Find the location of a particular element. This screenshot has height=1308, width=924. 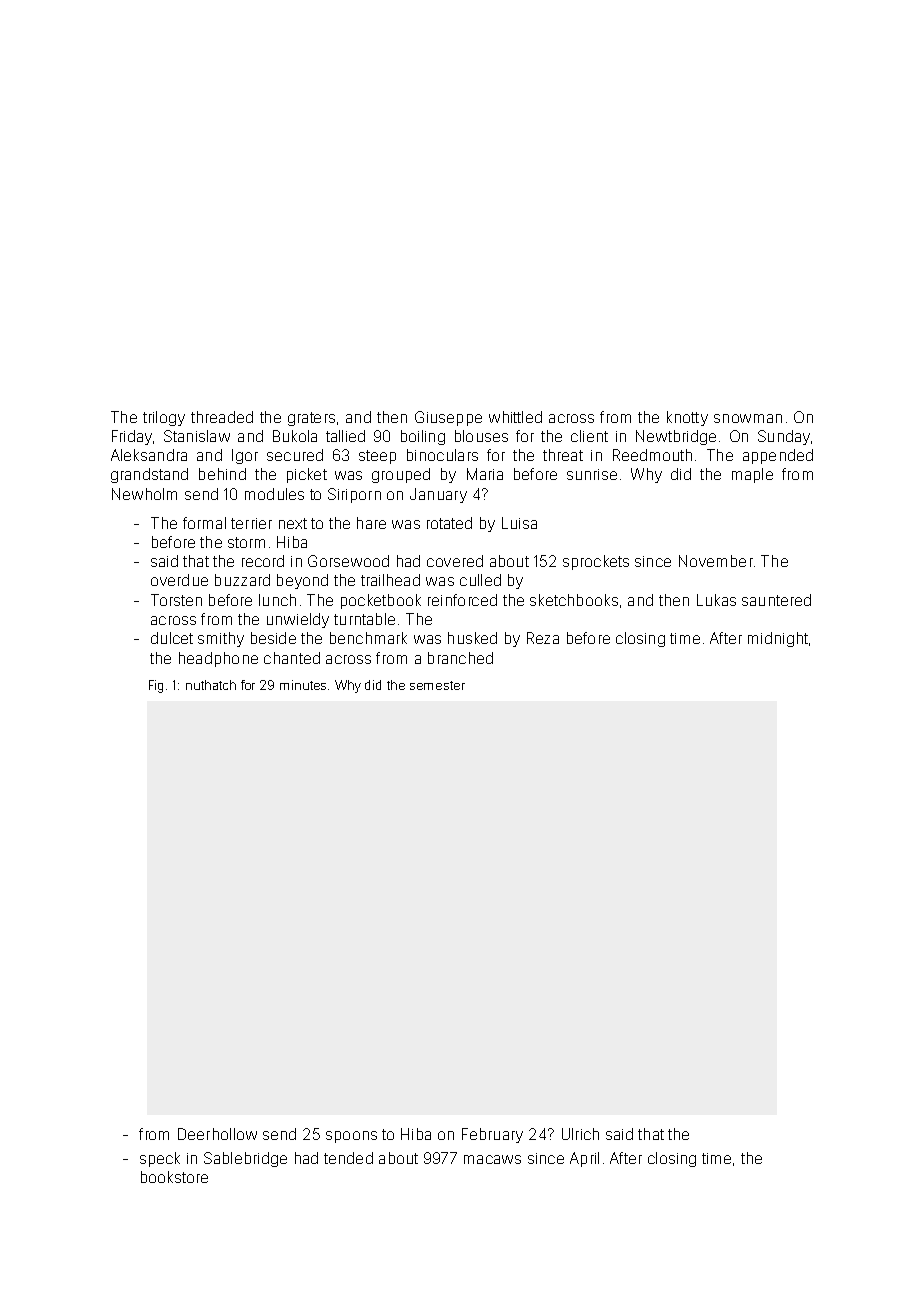

whittled is located at coordinates (515, 417).
